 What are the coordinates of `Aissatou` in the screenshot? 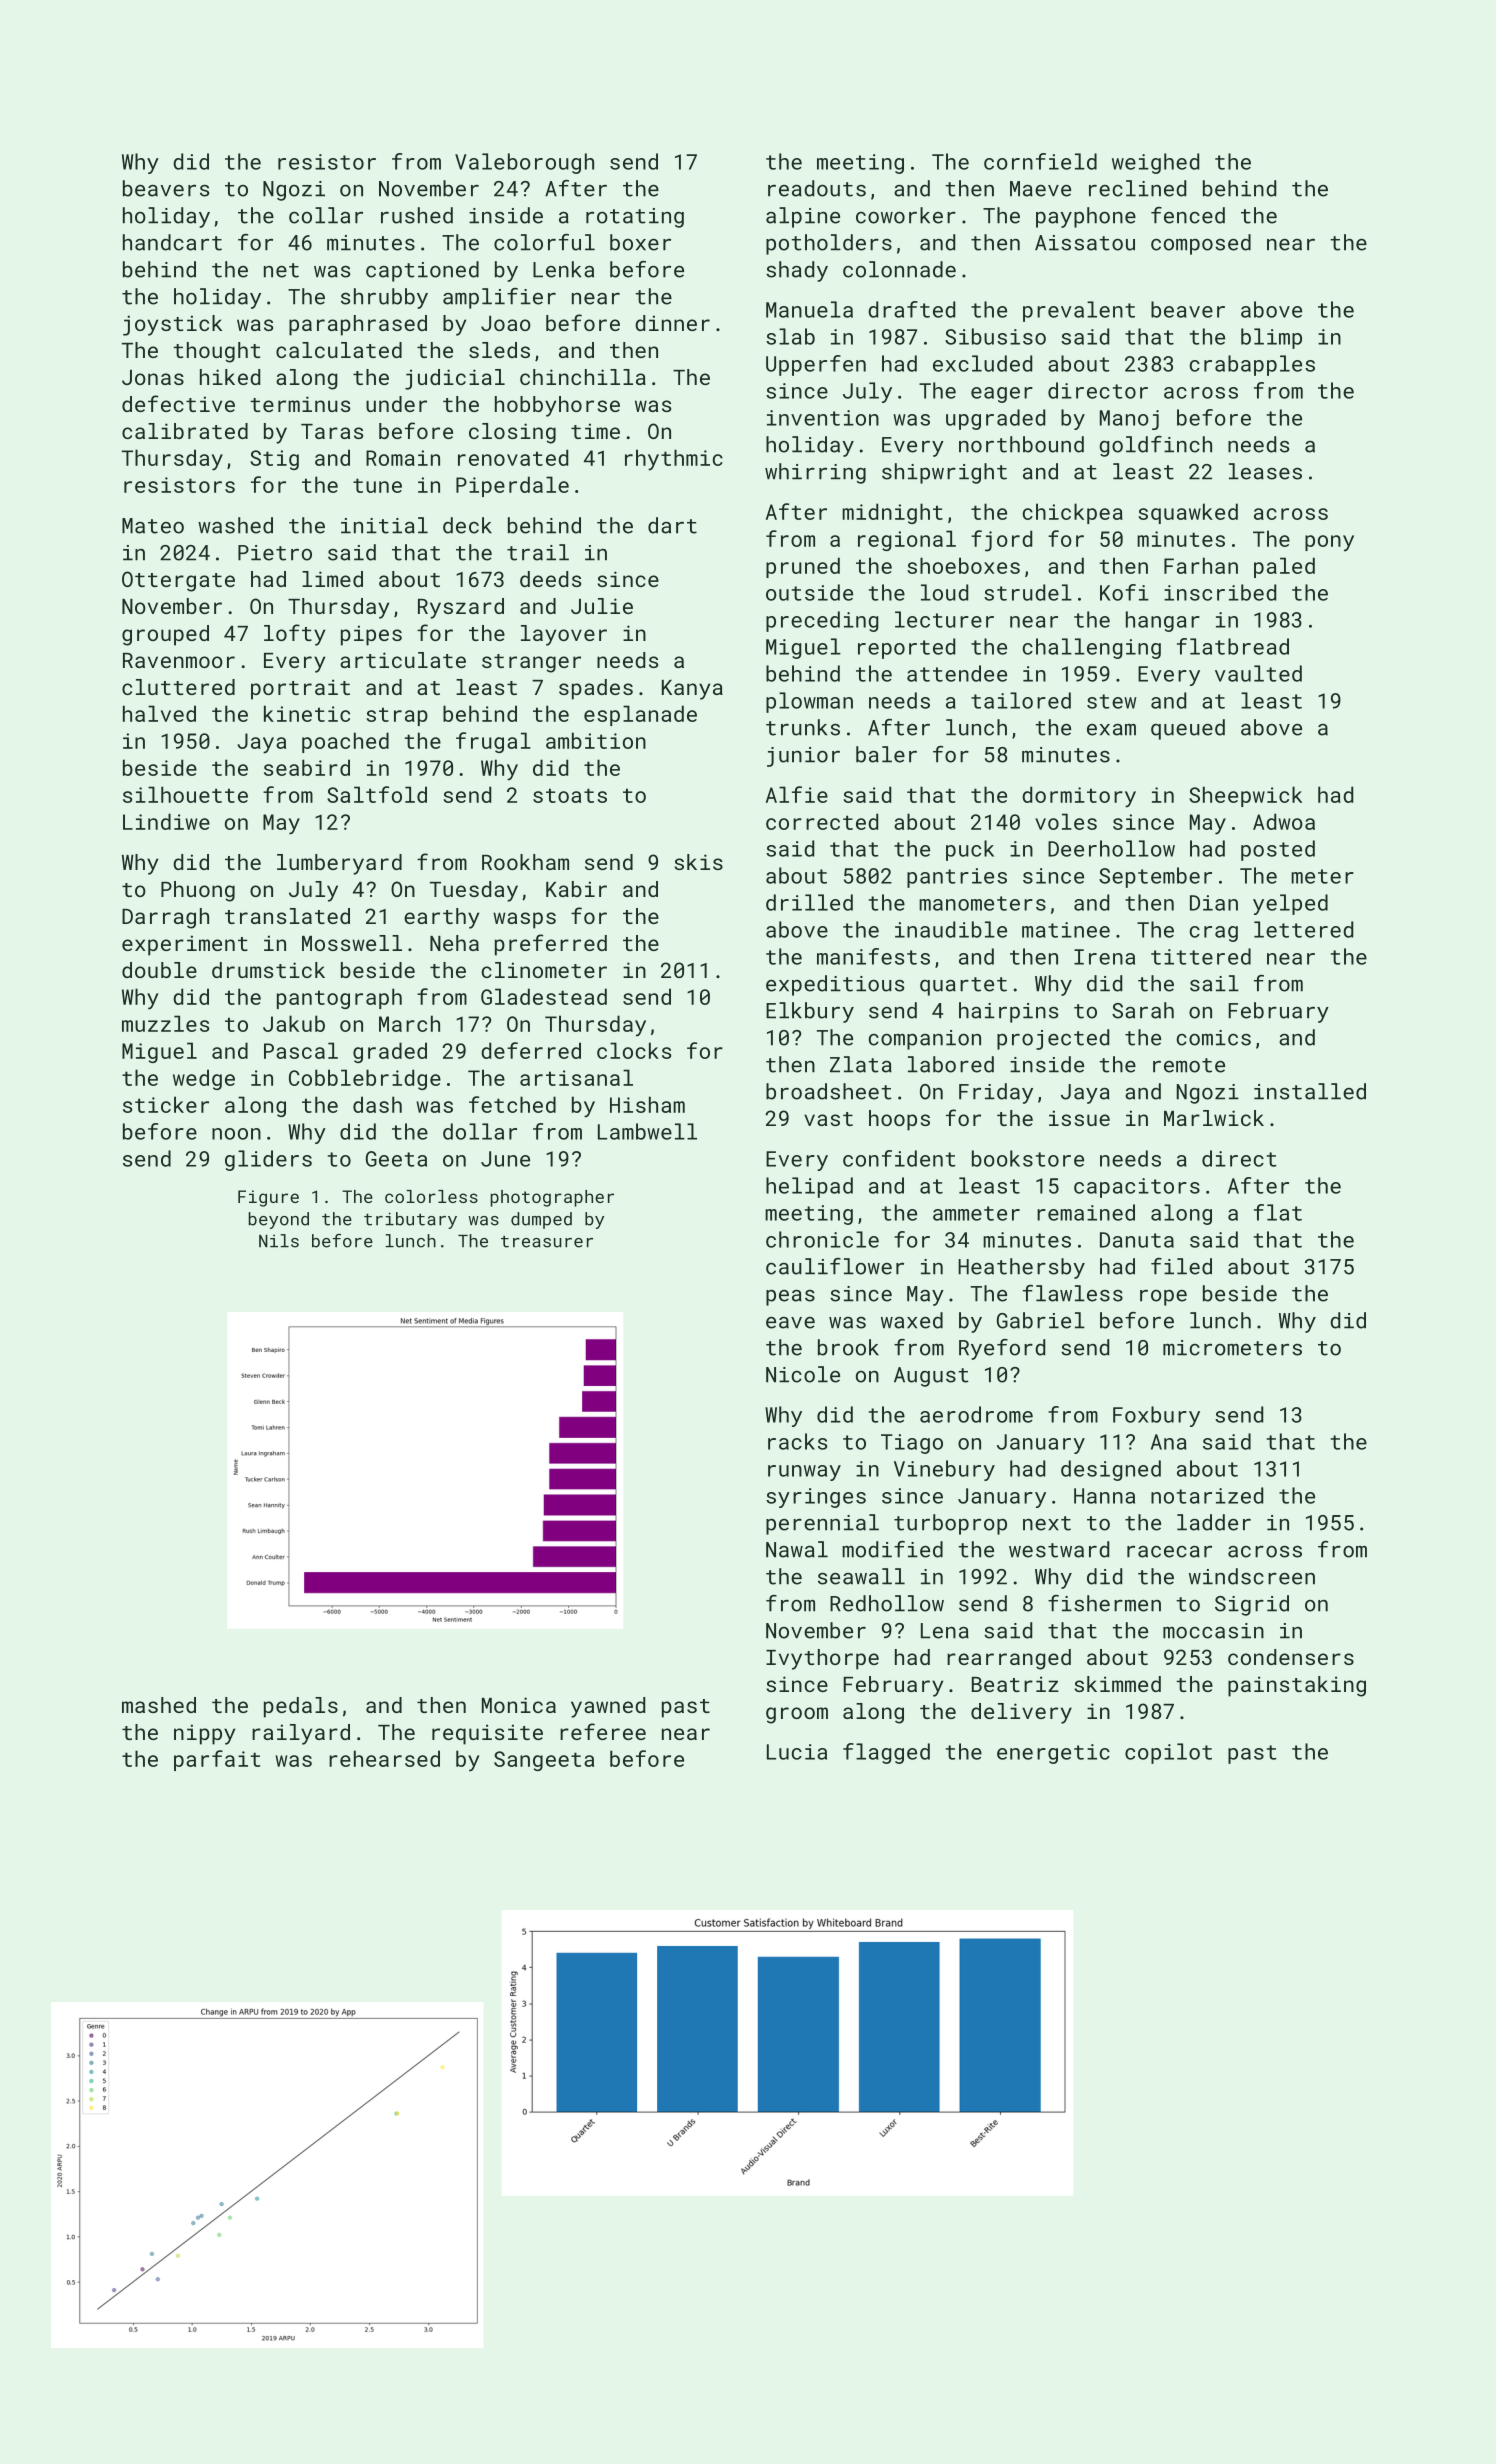 It's located at (1085, 243).
